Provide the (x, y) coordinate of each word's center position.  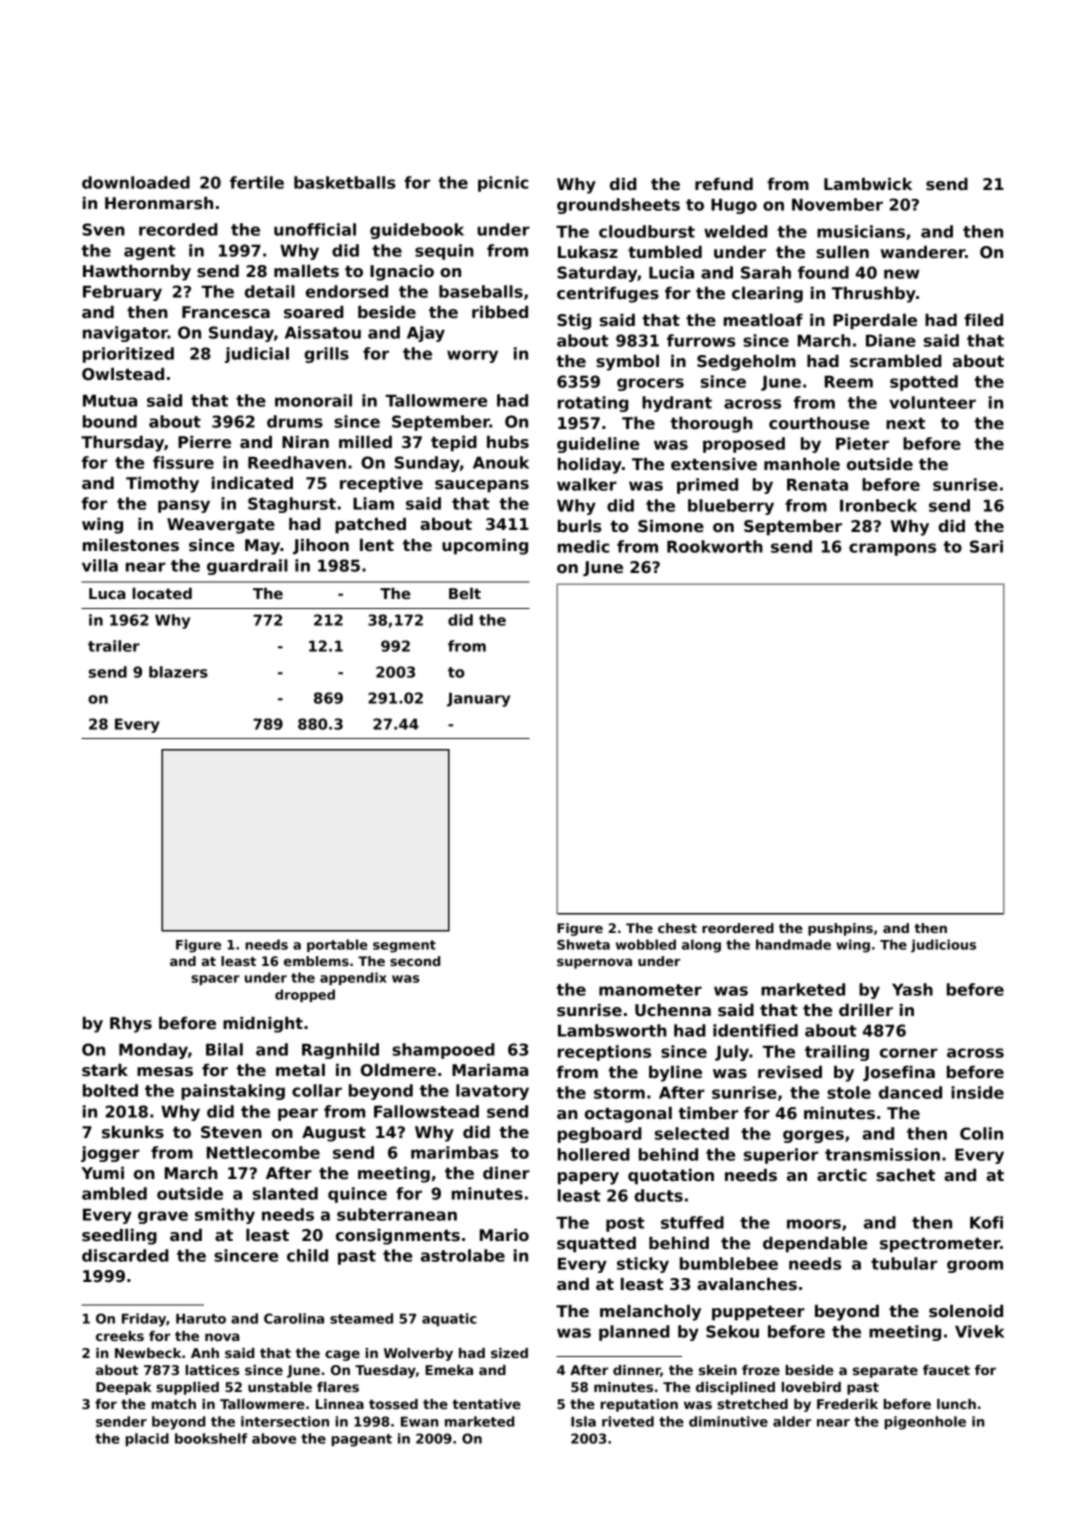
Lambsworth (612, 1030)
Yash (912, 989)
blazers (178, 672)
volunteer (932, 402)
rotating (593, 404)
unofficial (315, 229)
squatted (596, 1245)
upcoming (485, 547)
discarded (125, 1255)
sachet (905, 1175)
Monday (153, 1051)
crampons (892, 549)
